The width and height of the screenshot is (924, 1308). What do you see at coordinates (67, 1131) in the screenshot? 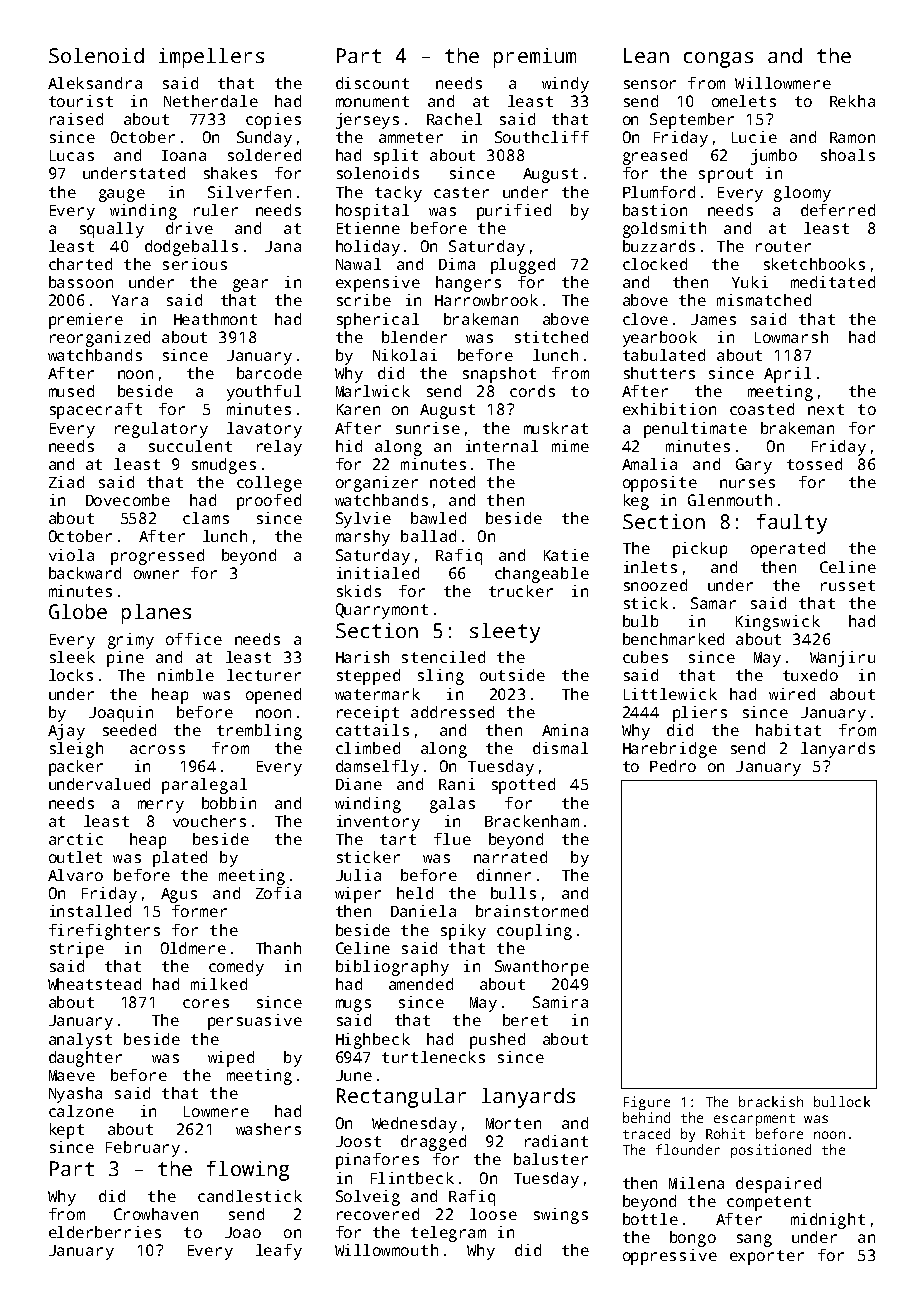
I see `kept` at bounding box center [67, 1131].
